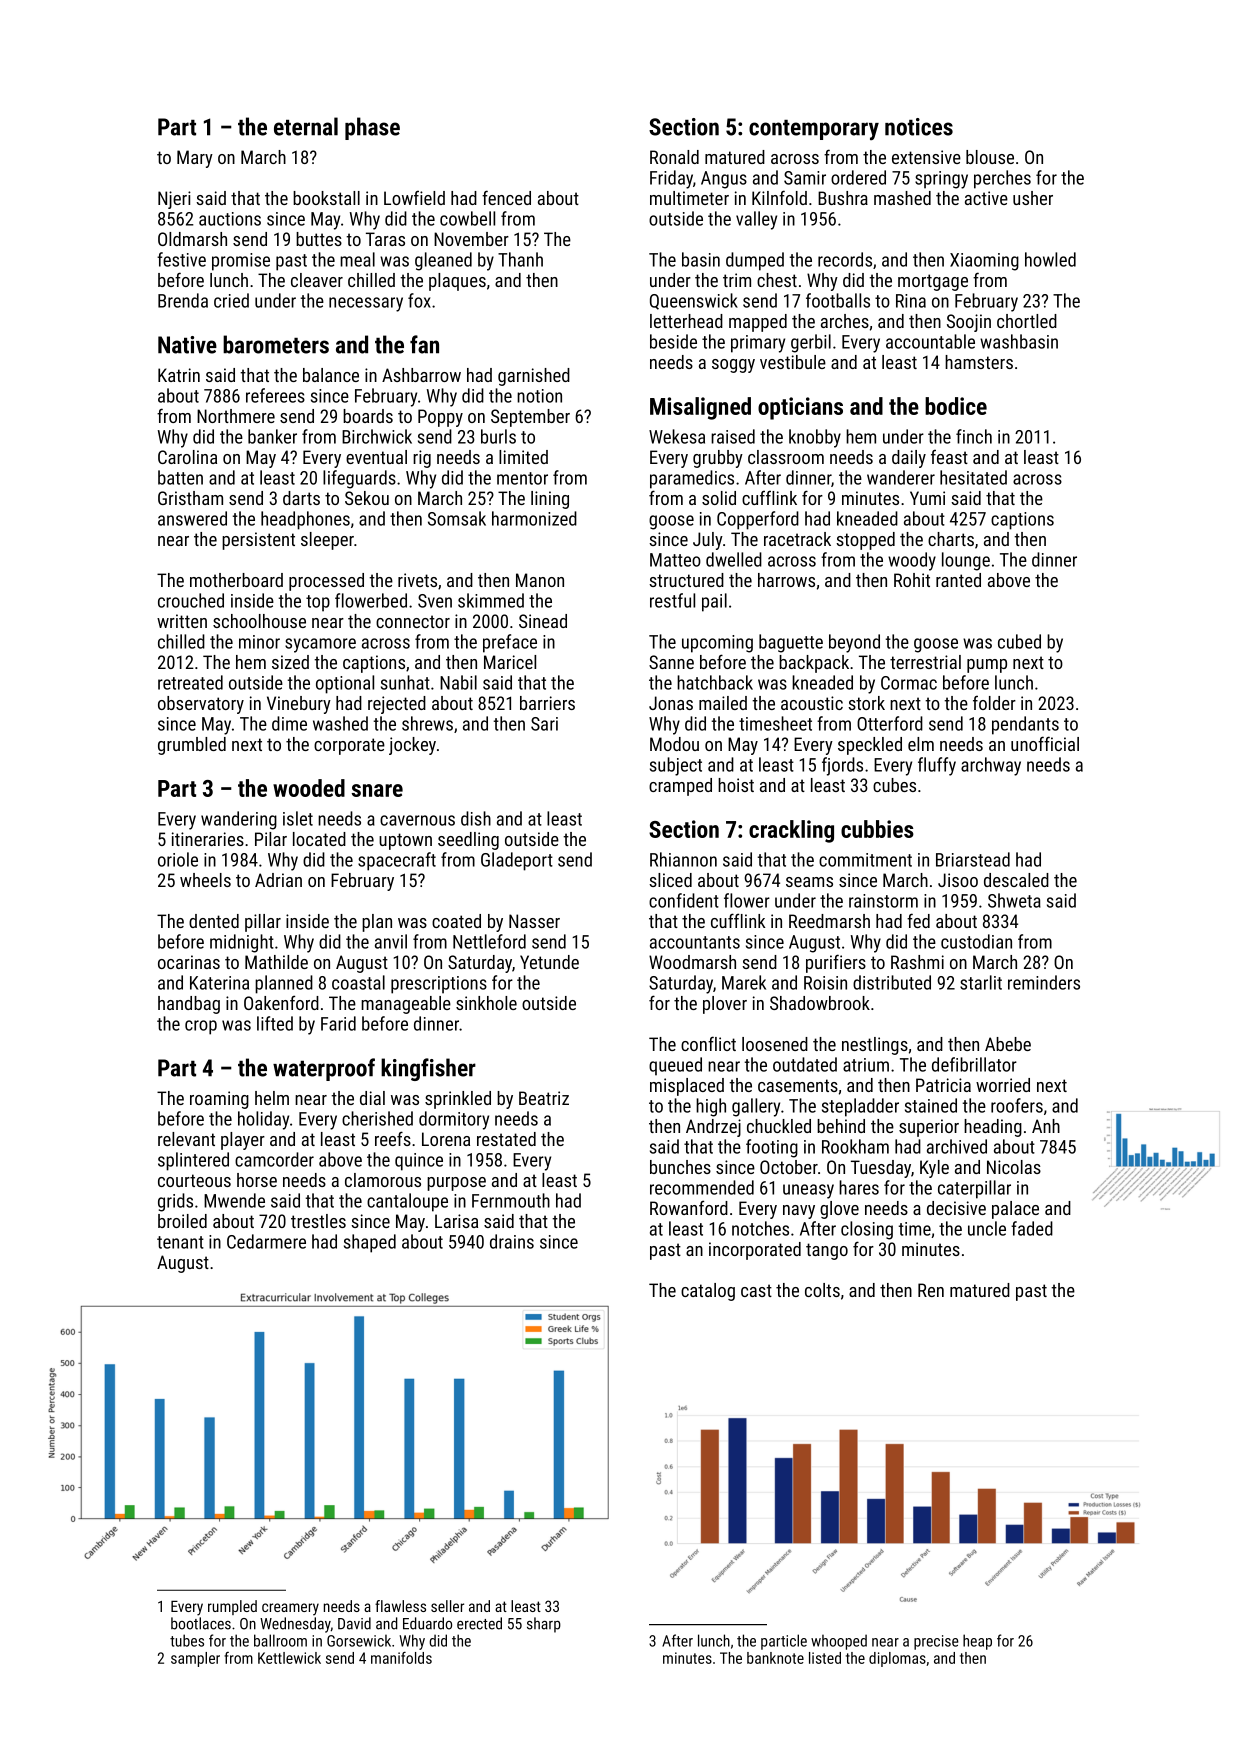  Describe the element at coordinates (919, 127) in the screenshot. I see `notices` at that location.
